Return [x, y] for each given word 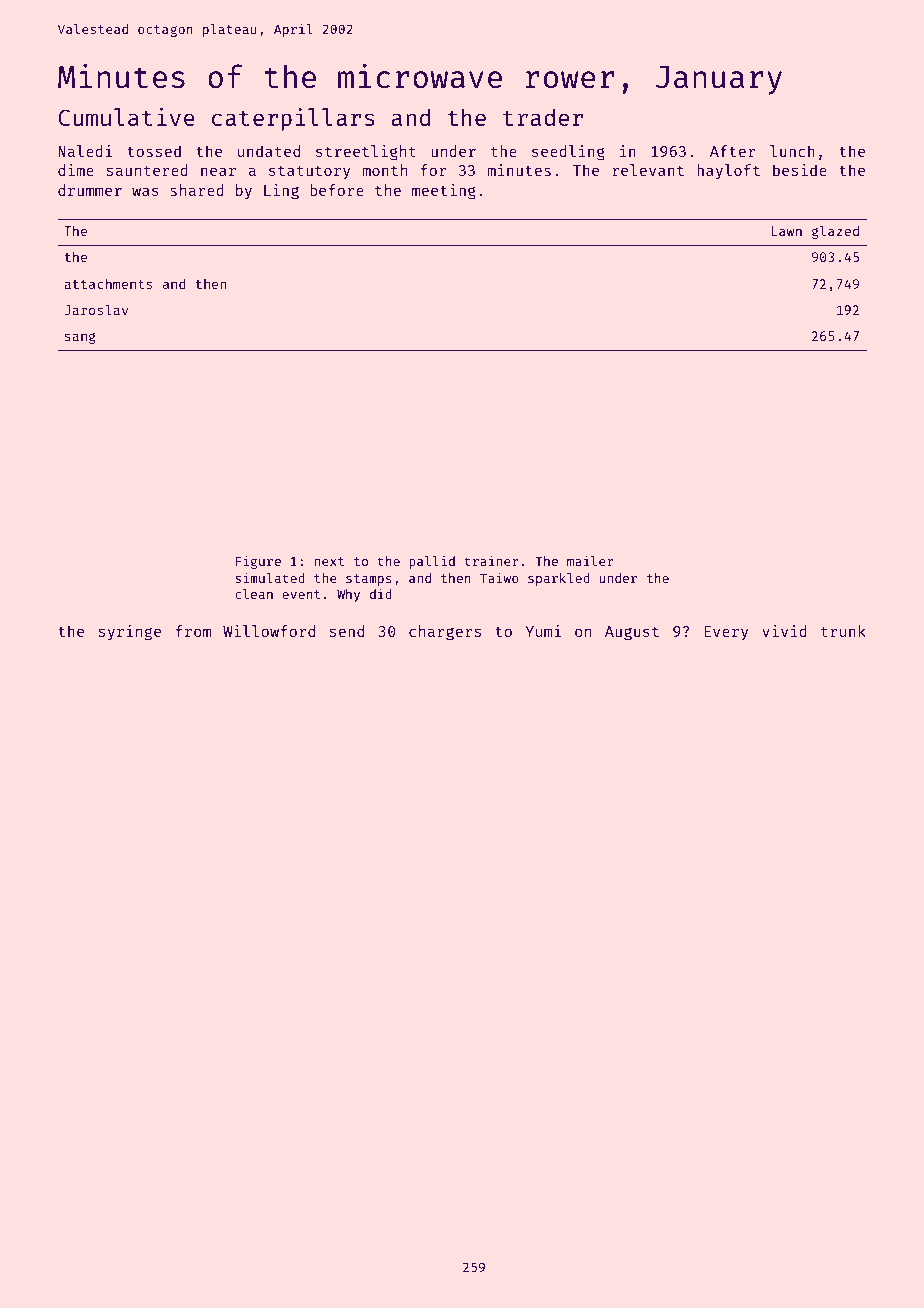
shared [197, 190]
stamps [369, 580]
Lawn [787, 231]
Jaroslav [96, 309]
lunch [792, 151]
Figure [258, 562]
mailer [590, 561]
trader [543, 117]
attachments [108, 284]
